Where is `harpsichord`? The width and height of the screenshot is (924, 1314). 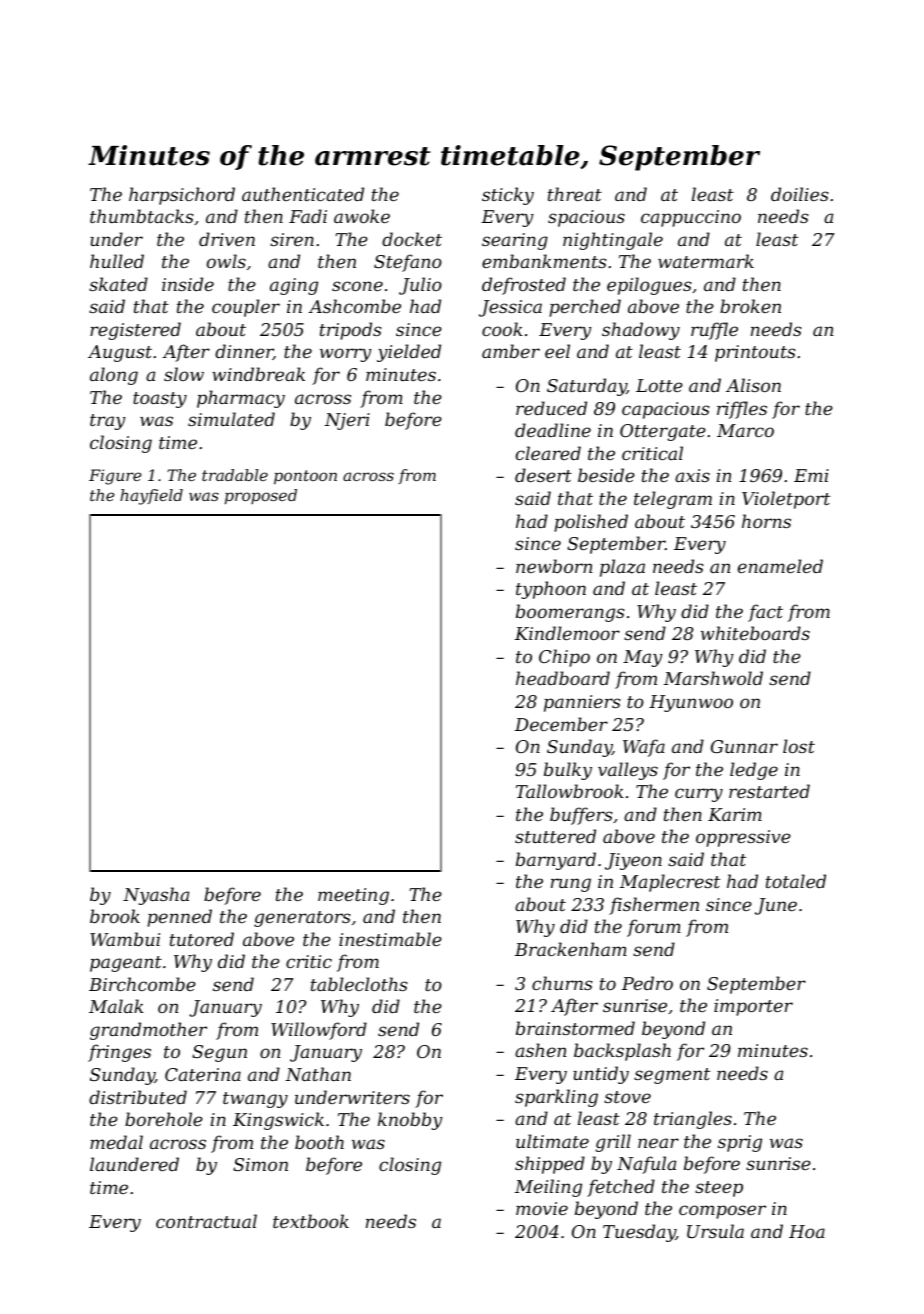 harpsichord is located at coordinates (182, 196).
